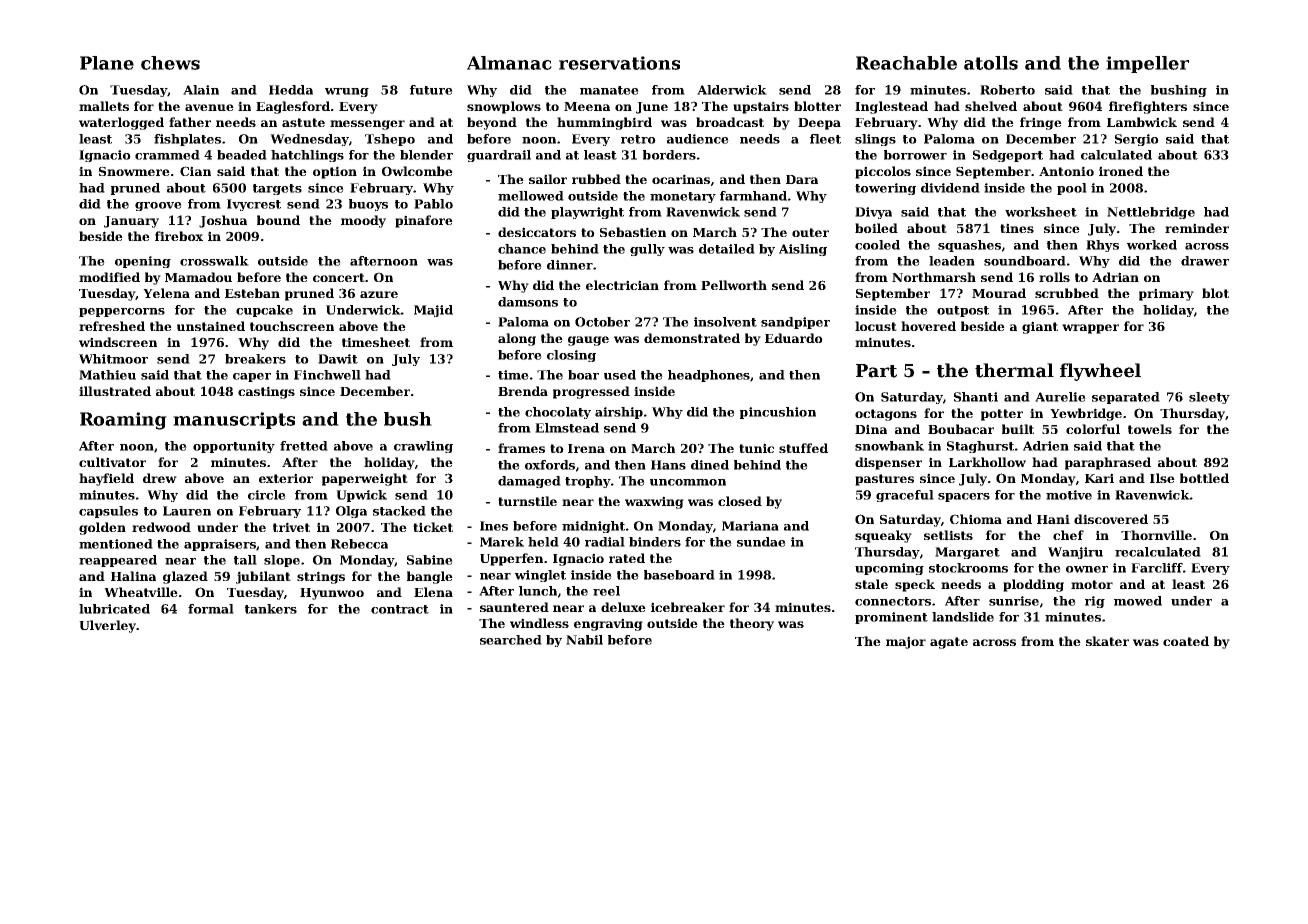 The width and height of the screenshot is (1308, 924). Describe the element at coordinates (1209, 398) in the screenshot. I see `sleety` at that location.
